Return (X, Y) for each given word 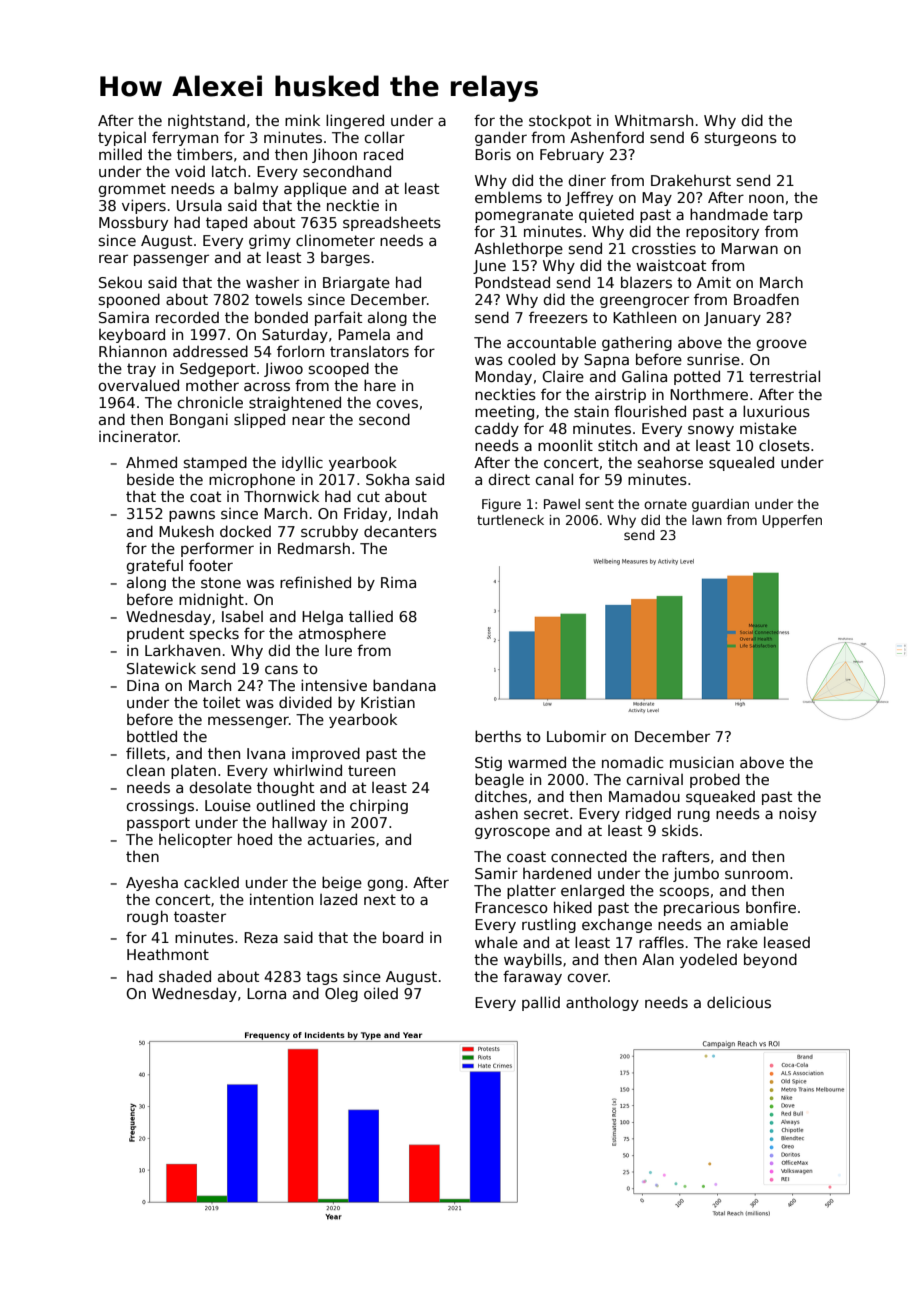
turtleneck (510, 520)
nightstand (206, 121)
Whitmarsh (654, 120)
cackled (211, 882)
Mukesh (186, 531)
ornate (665, 504)
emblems (508, 197)
